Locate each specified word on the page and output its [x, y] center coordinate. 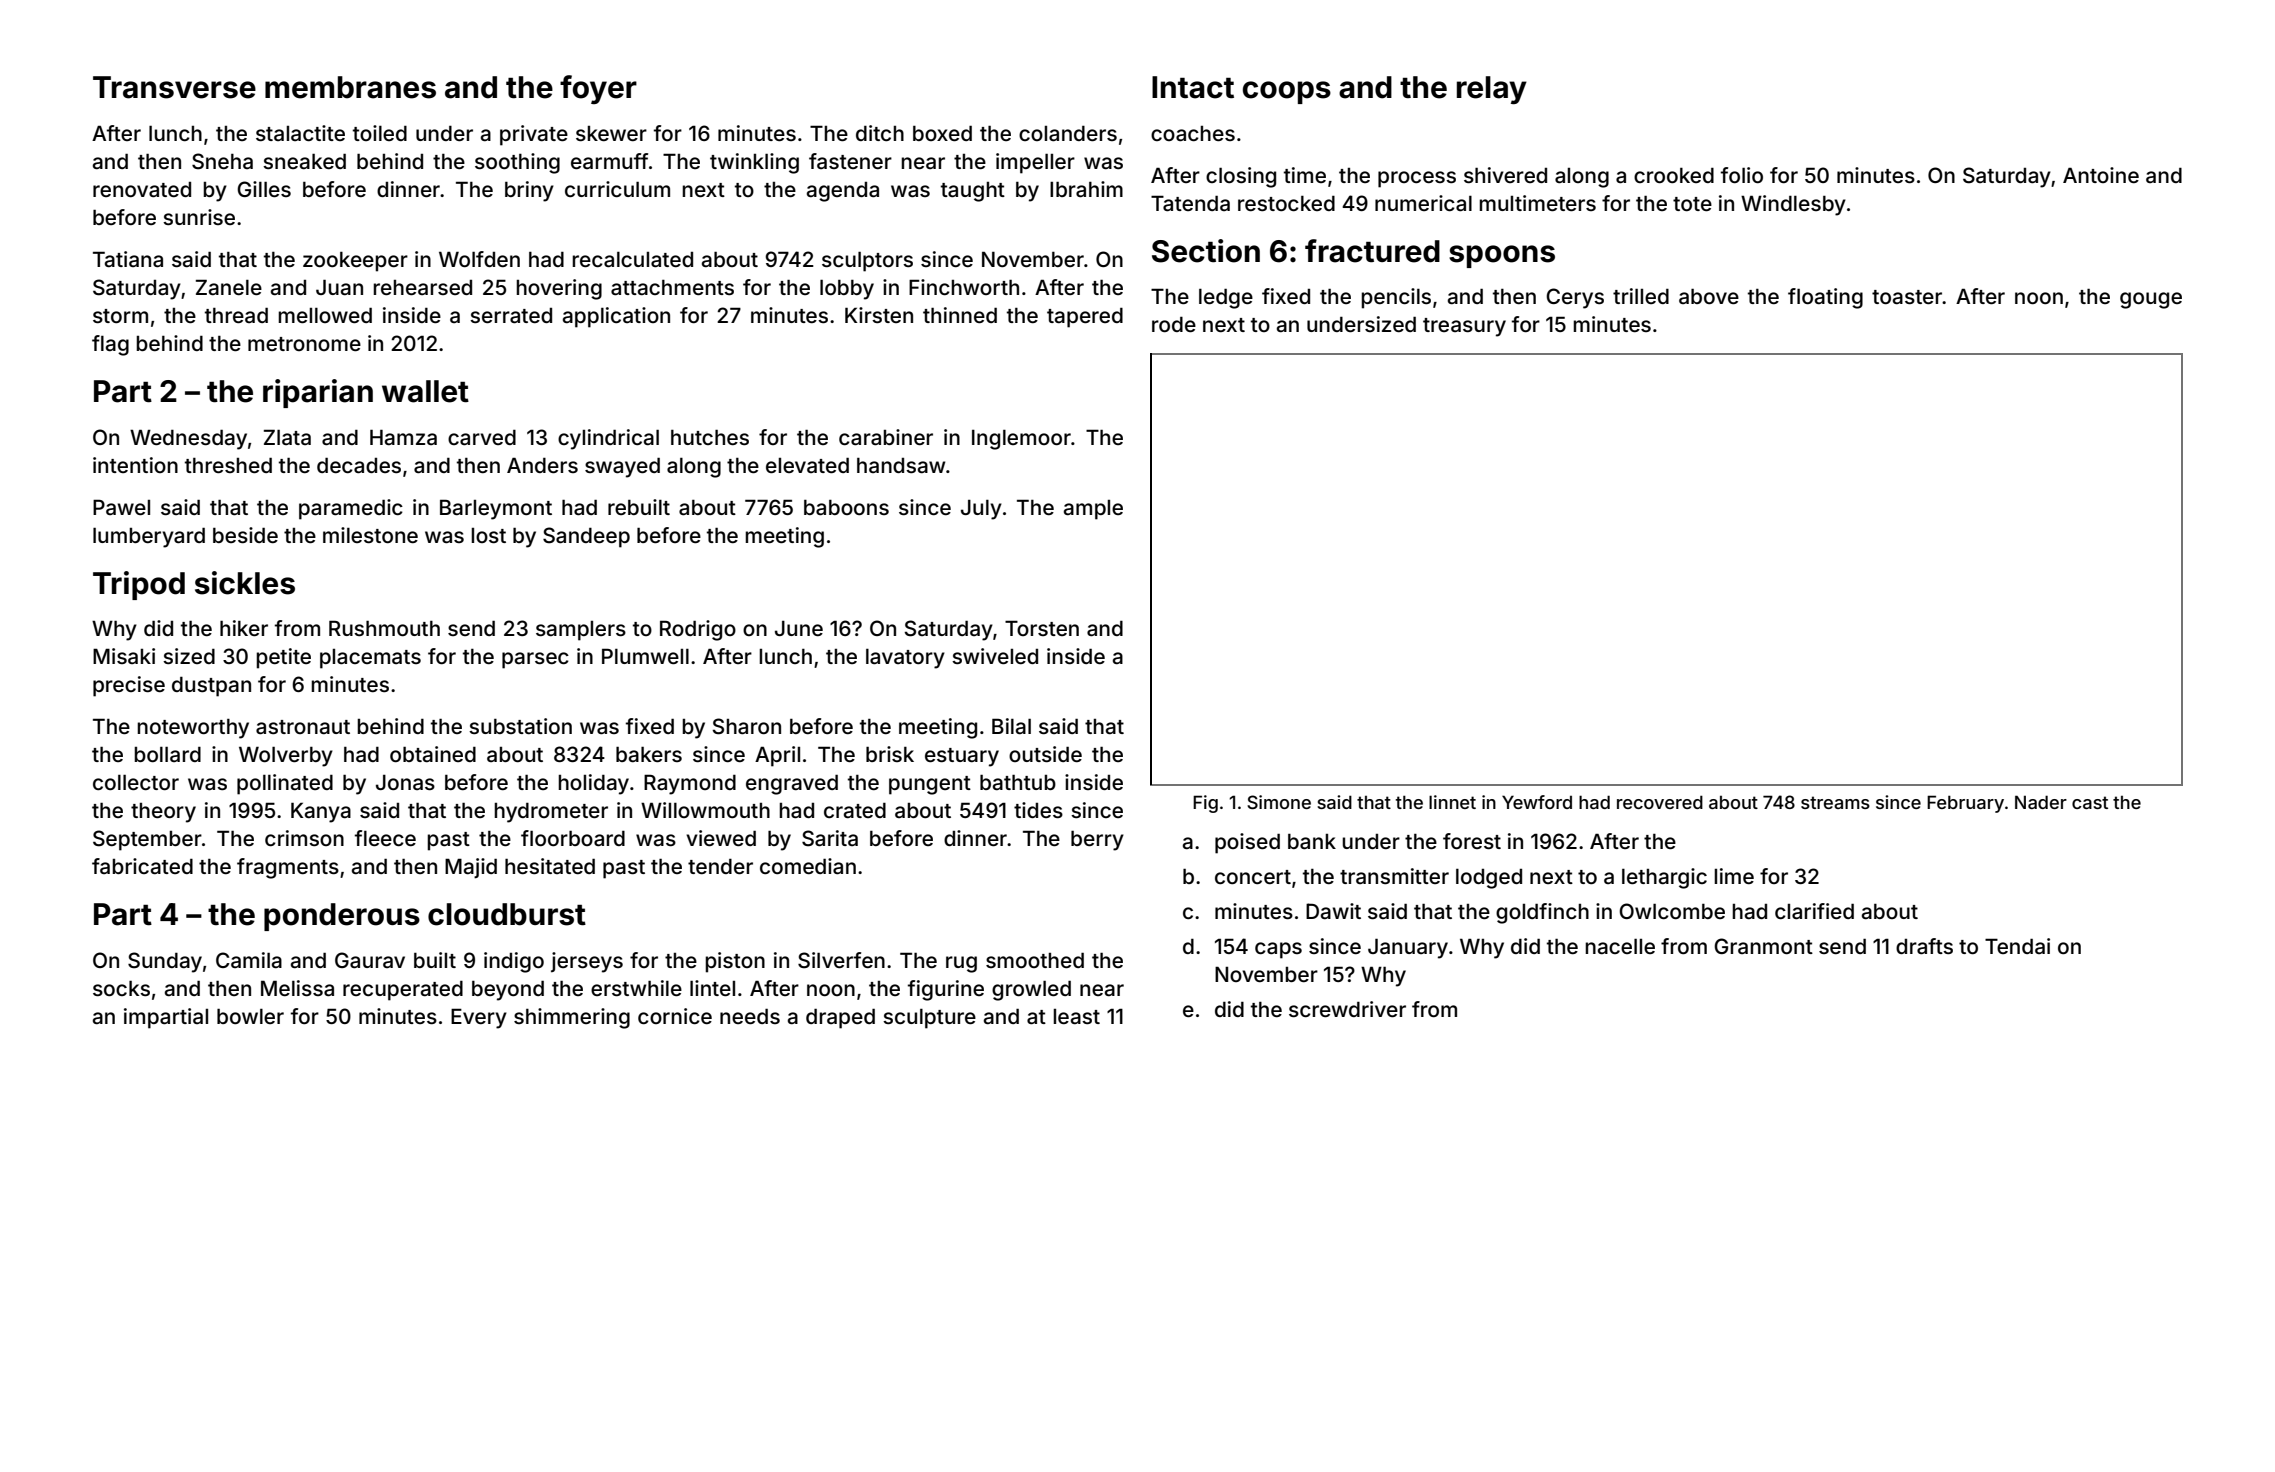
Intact [1193, 87]
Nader [2041, 802]
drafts [1924, 946]
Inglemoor [1021, 440]
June [799, 628]
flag [110, 345]
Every [479, 1018]
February [1965, 804]
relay [1492, 90]
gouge [2151, 300]
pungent [930, 785]
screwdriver [1347, 1009]
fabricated [142, 866]
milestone [370, 535]
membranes [350, 87]
